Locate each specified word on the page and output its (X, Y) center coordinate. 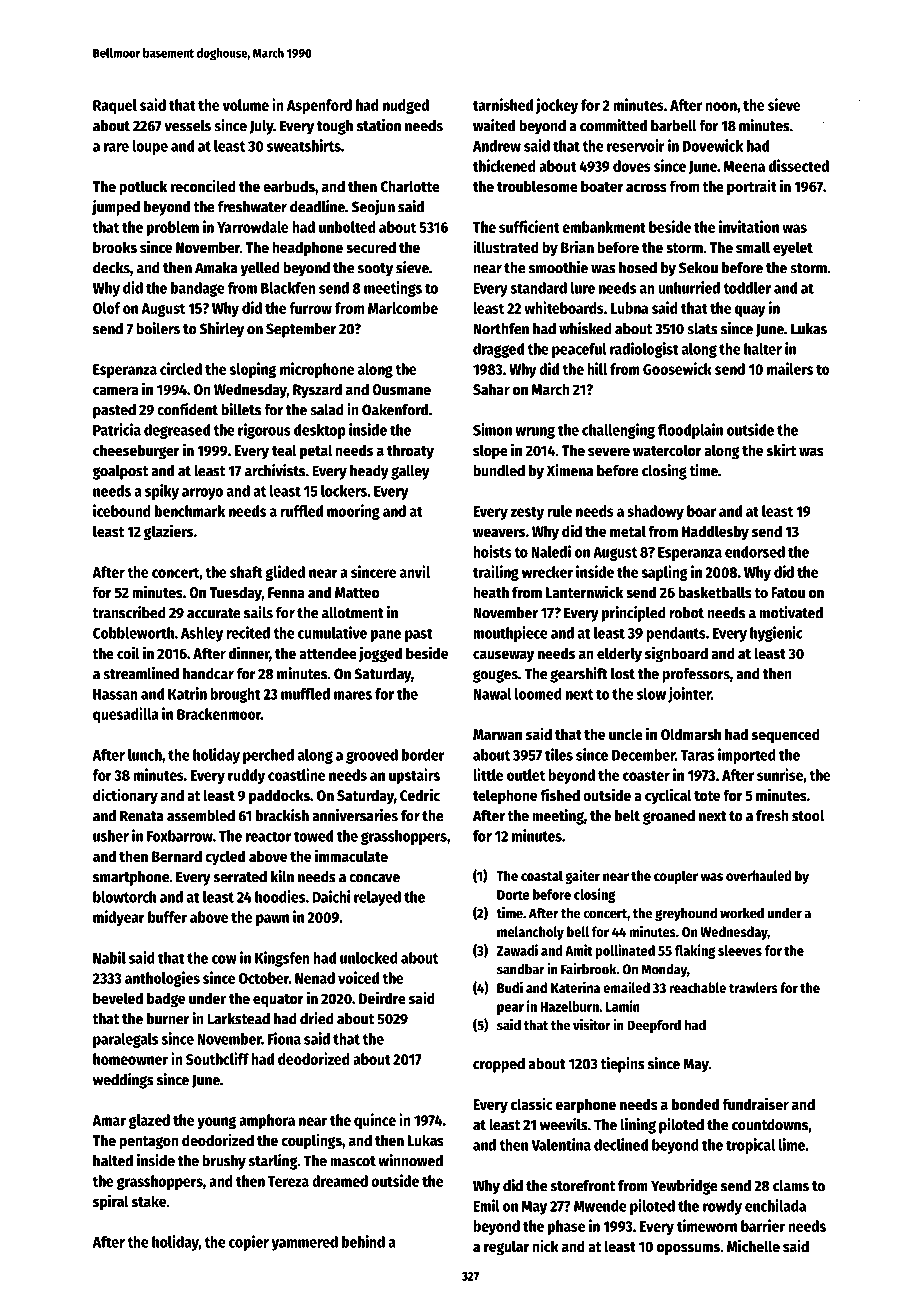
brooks (115, 247)
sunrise (780, 774)
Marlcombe (403, 308)
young (216, 1122)
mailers (790, 368)
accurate (214, 613)
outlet (526, 775)
